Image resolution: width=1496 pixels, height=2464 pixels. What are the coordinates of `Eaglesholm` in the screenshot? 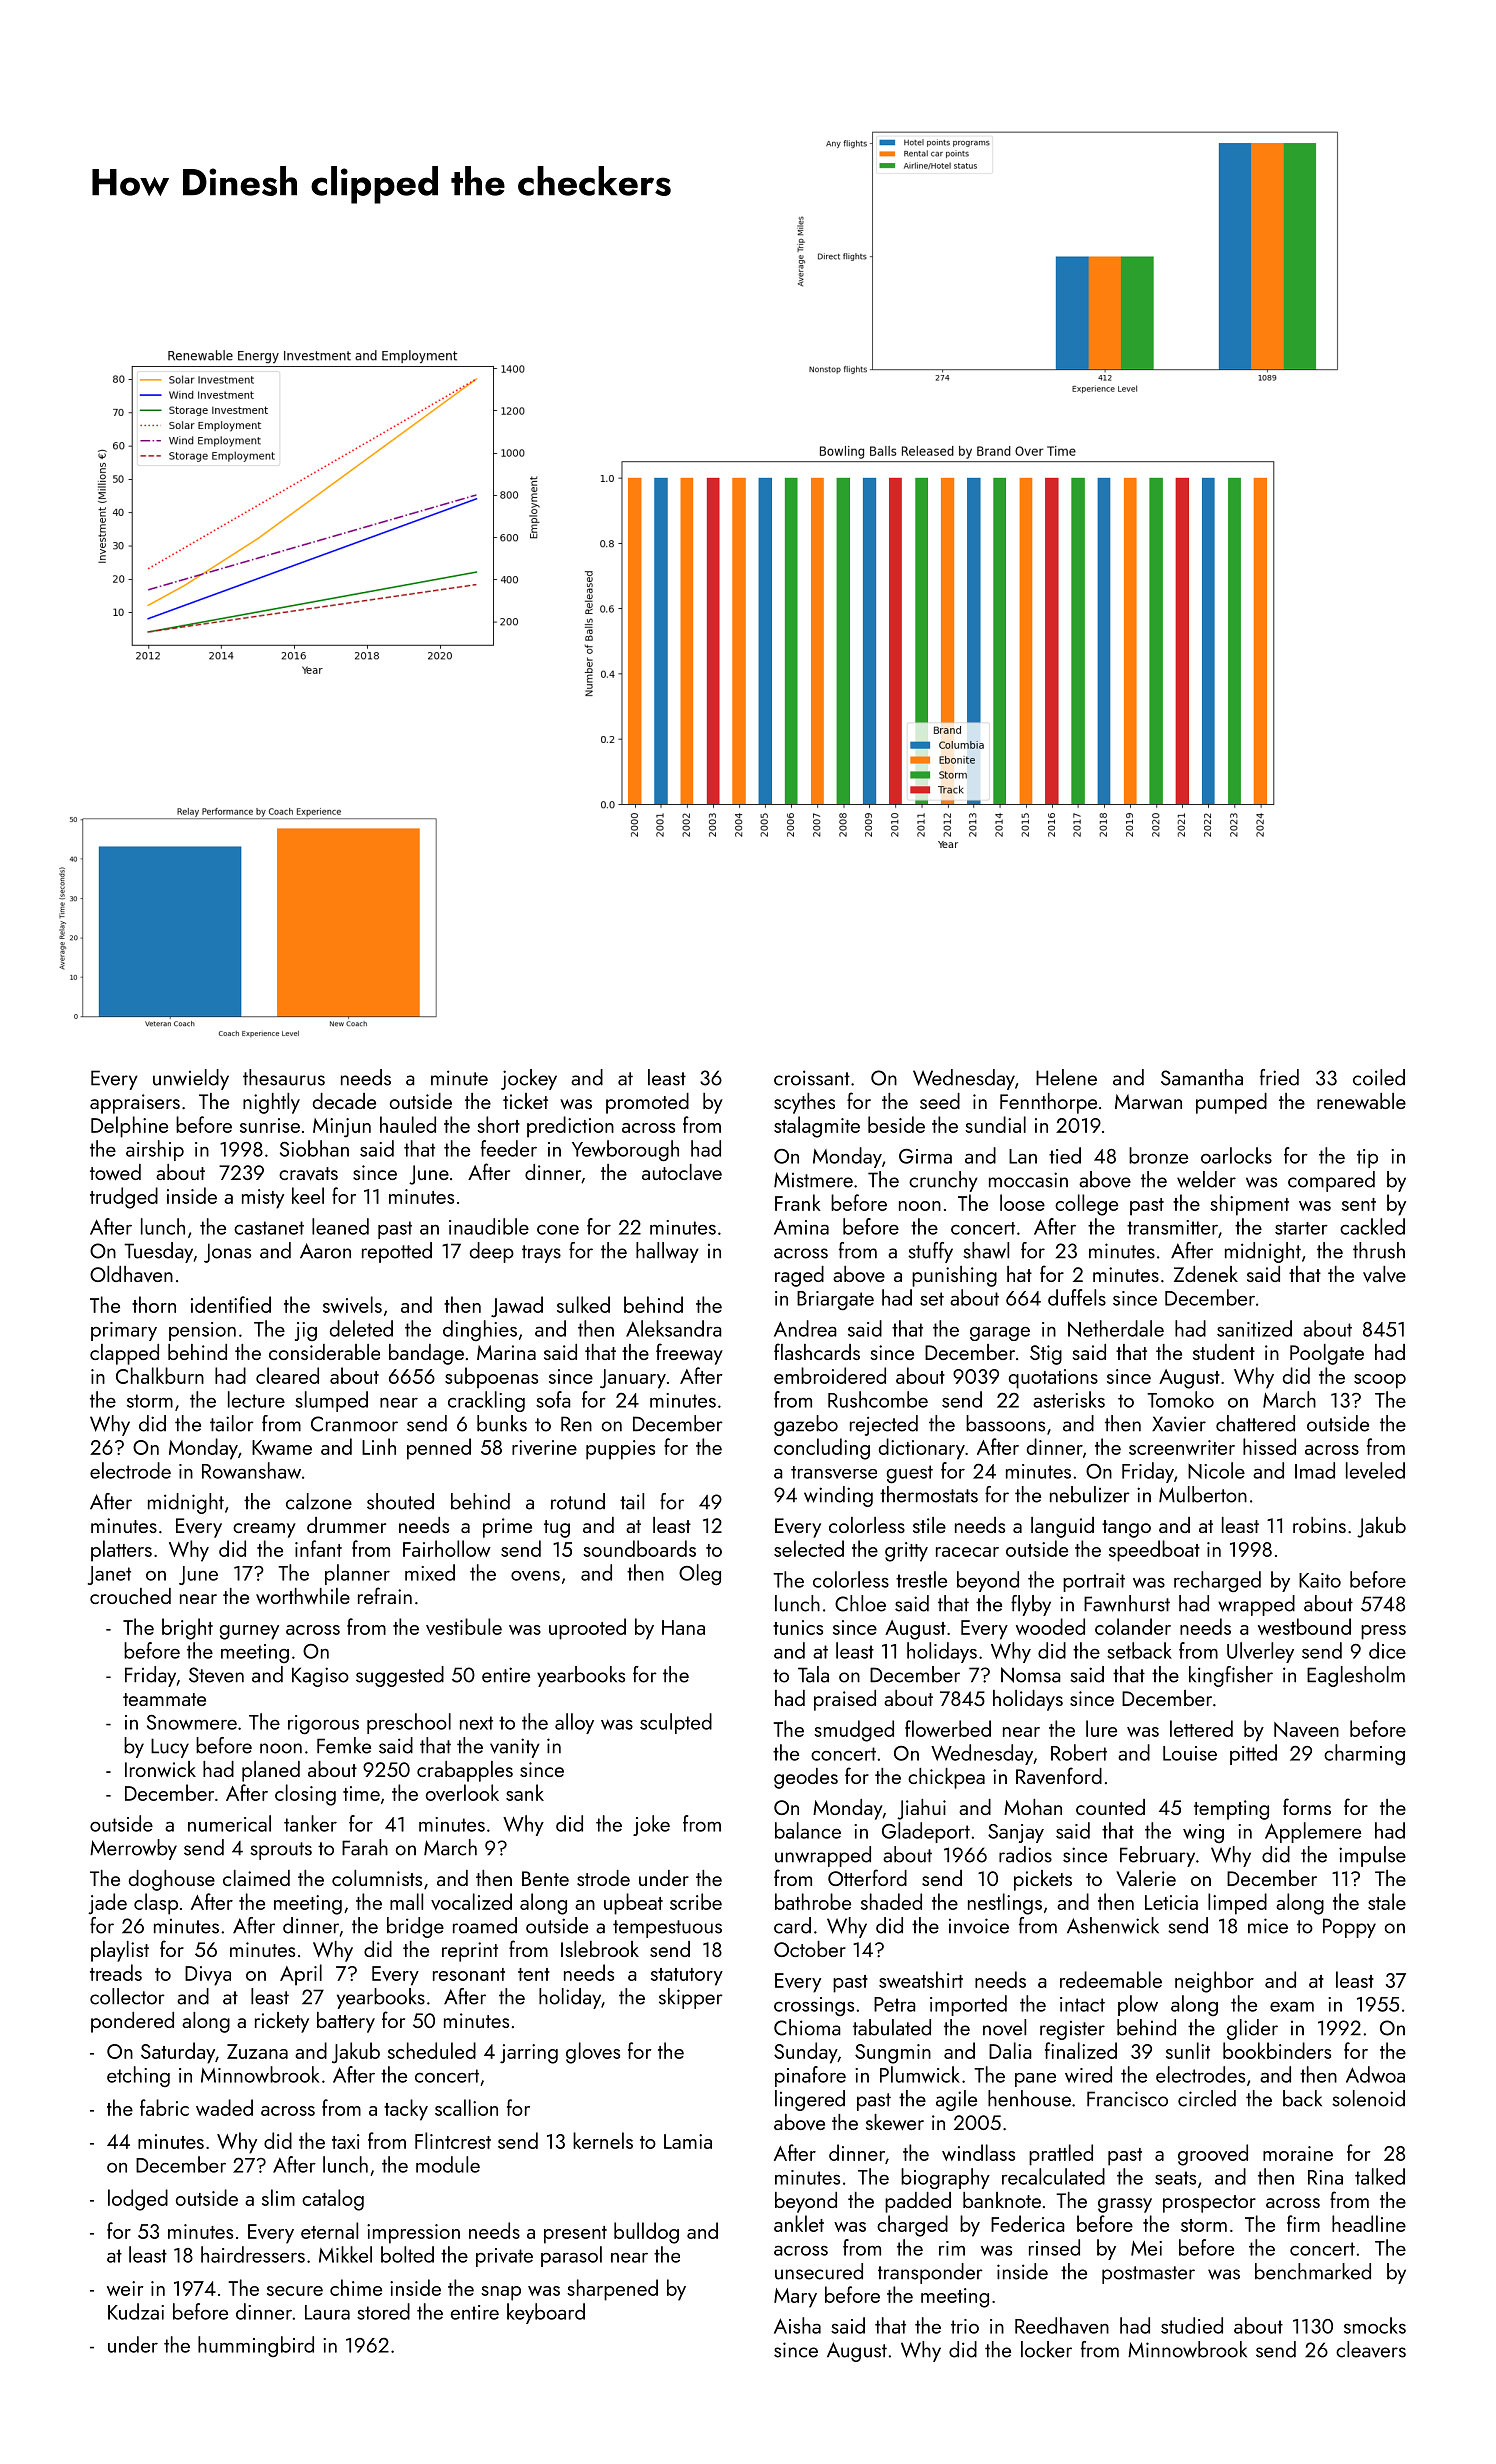 It's located at (1356, 1676).
